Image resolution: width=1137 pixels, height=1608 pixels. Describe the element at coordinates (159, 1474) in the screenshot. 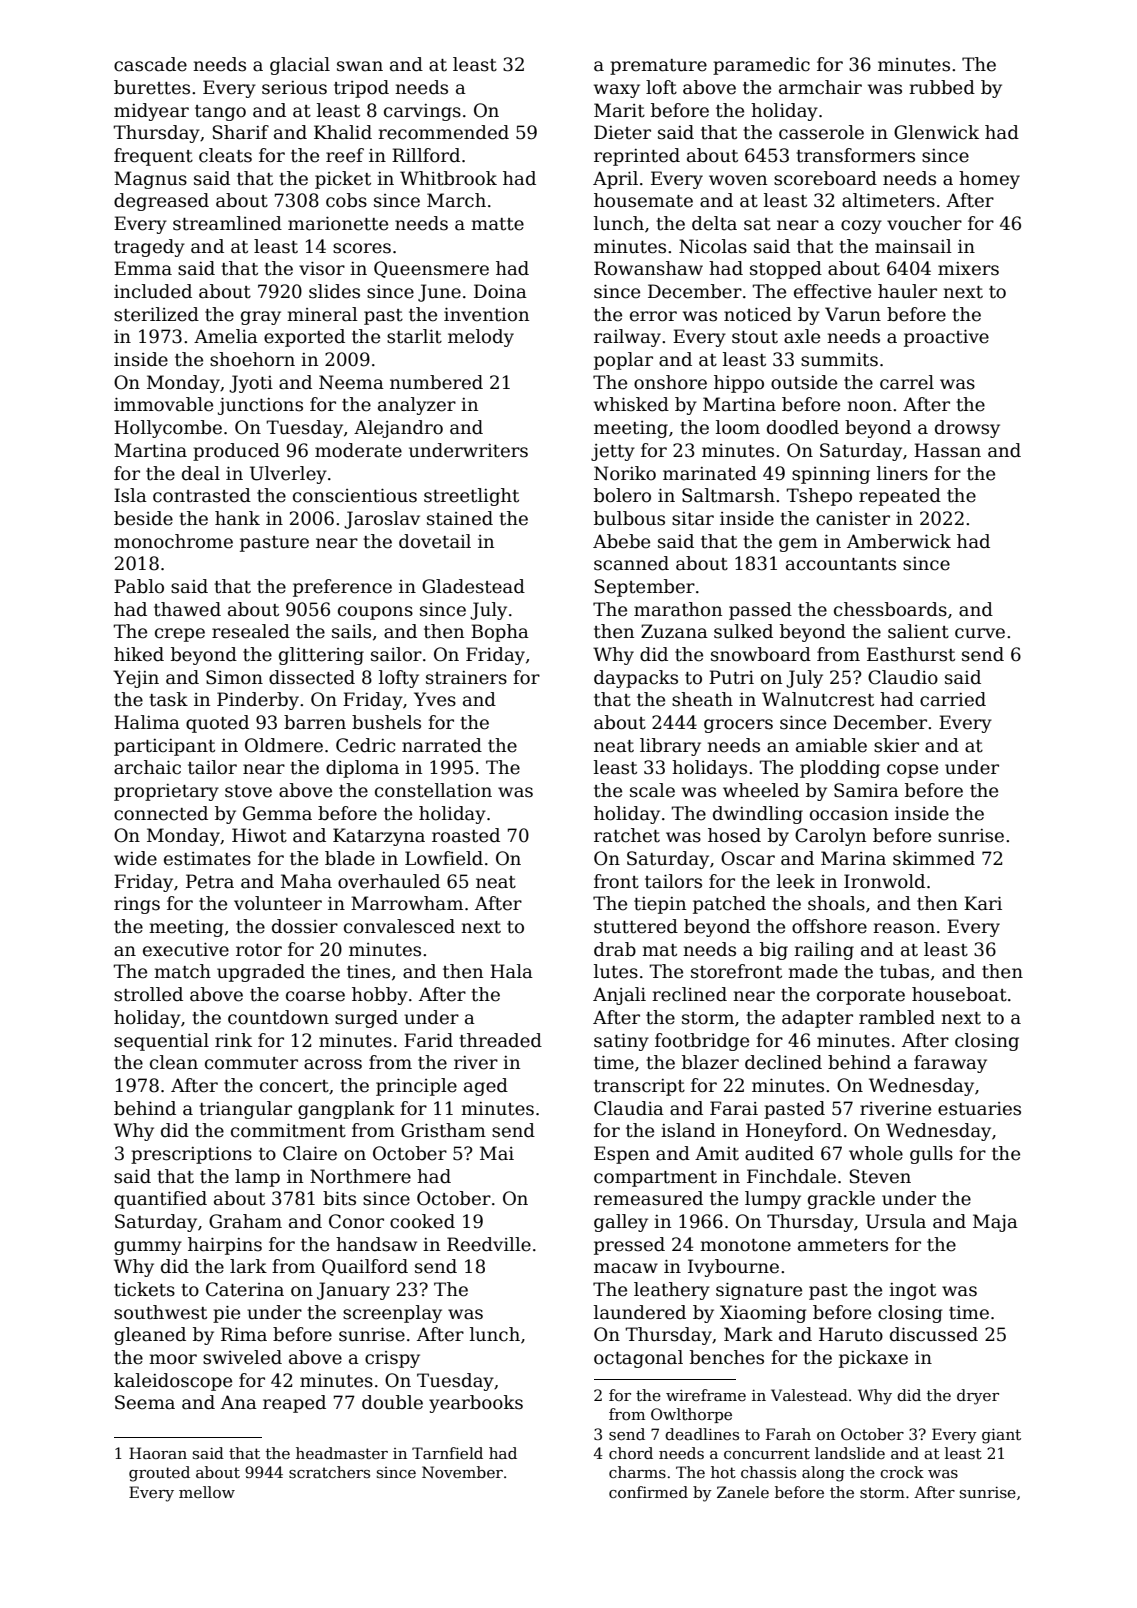

I see `grouted` at that location.
